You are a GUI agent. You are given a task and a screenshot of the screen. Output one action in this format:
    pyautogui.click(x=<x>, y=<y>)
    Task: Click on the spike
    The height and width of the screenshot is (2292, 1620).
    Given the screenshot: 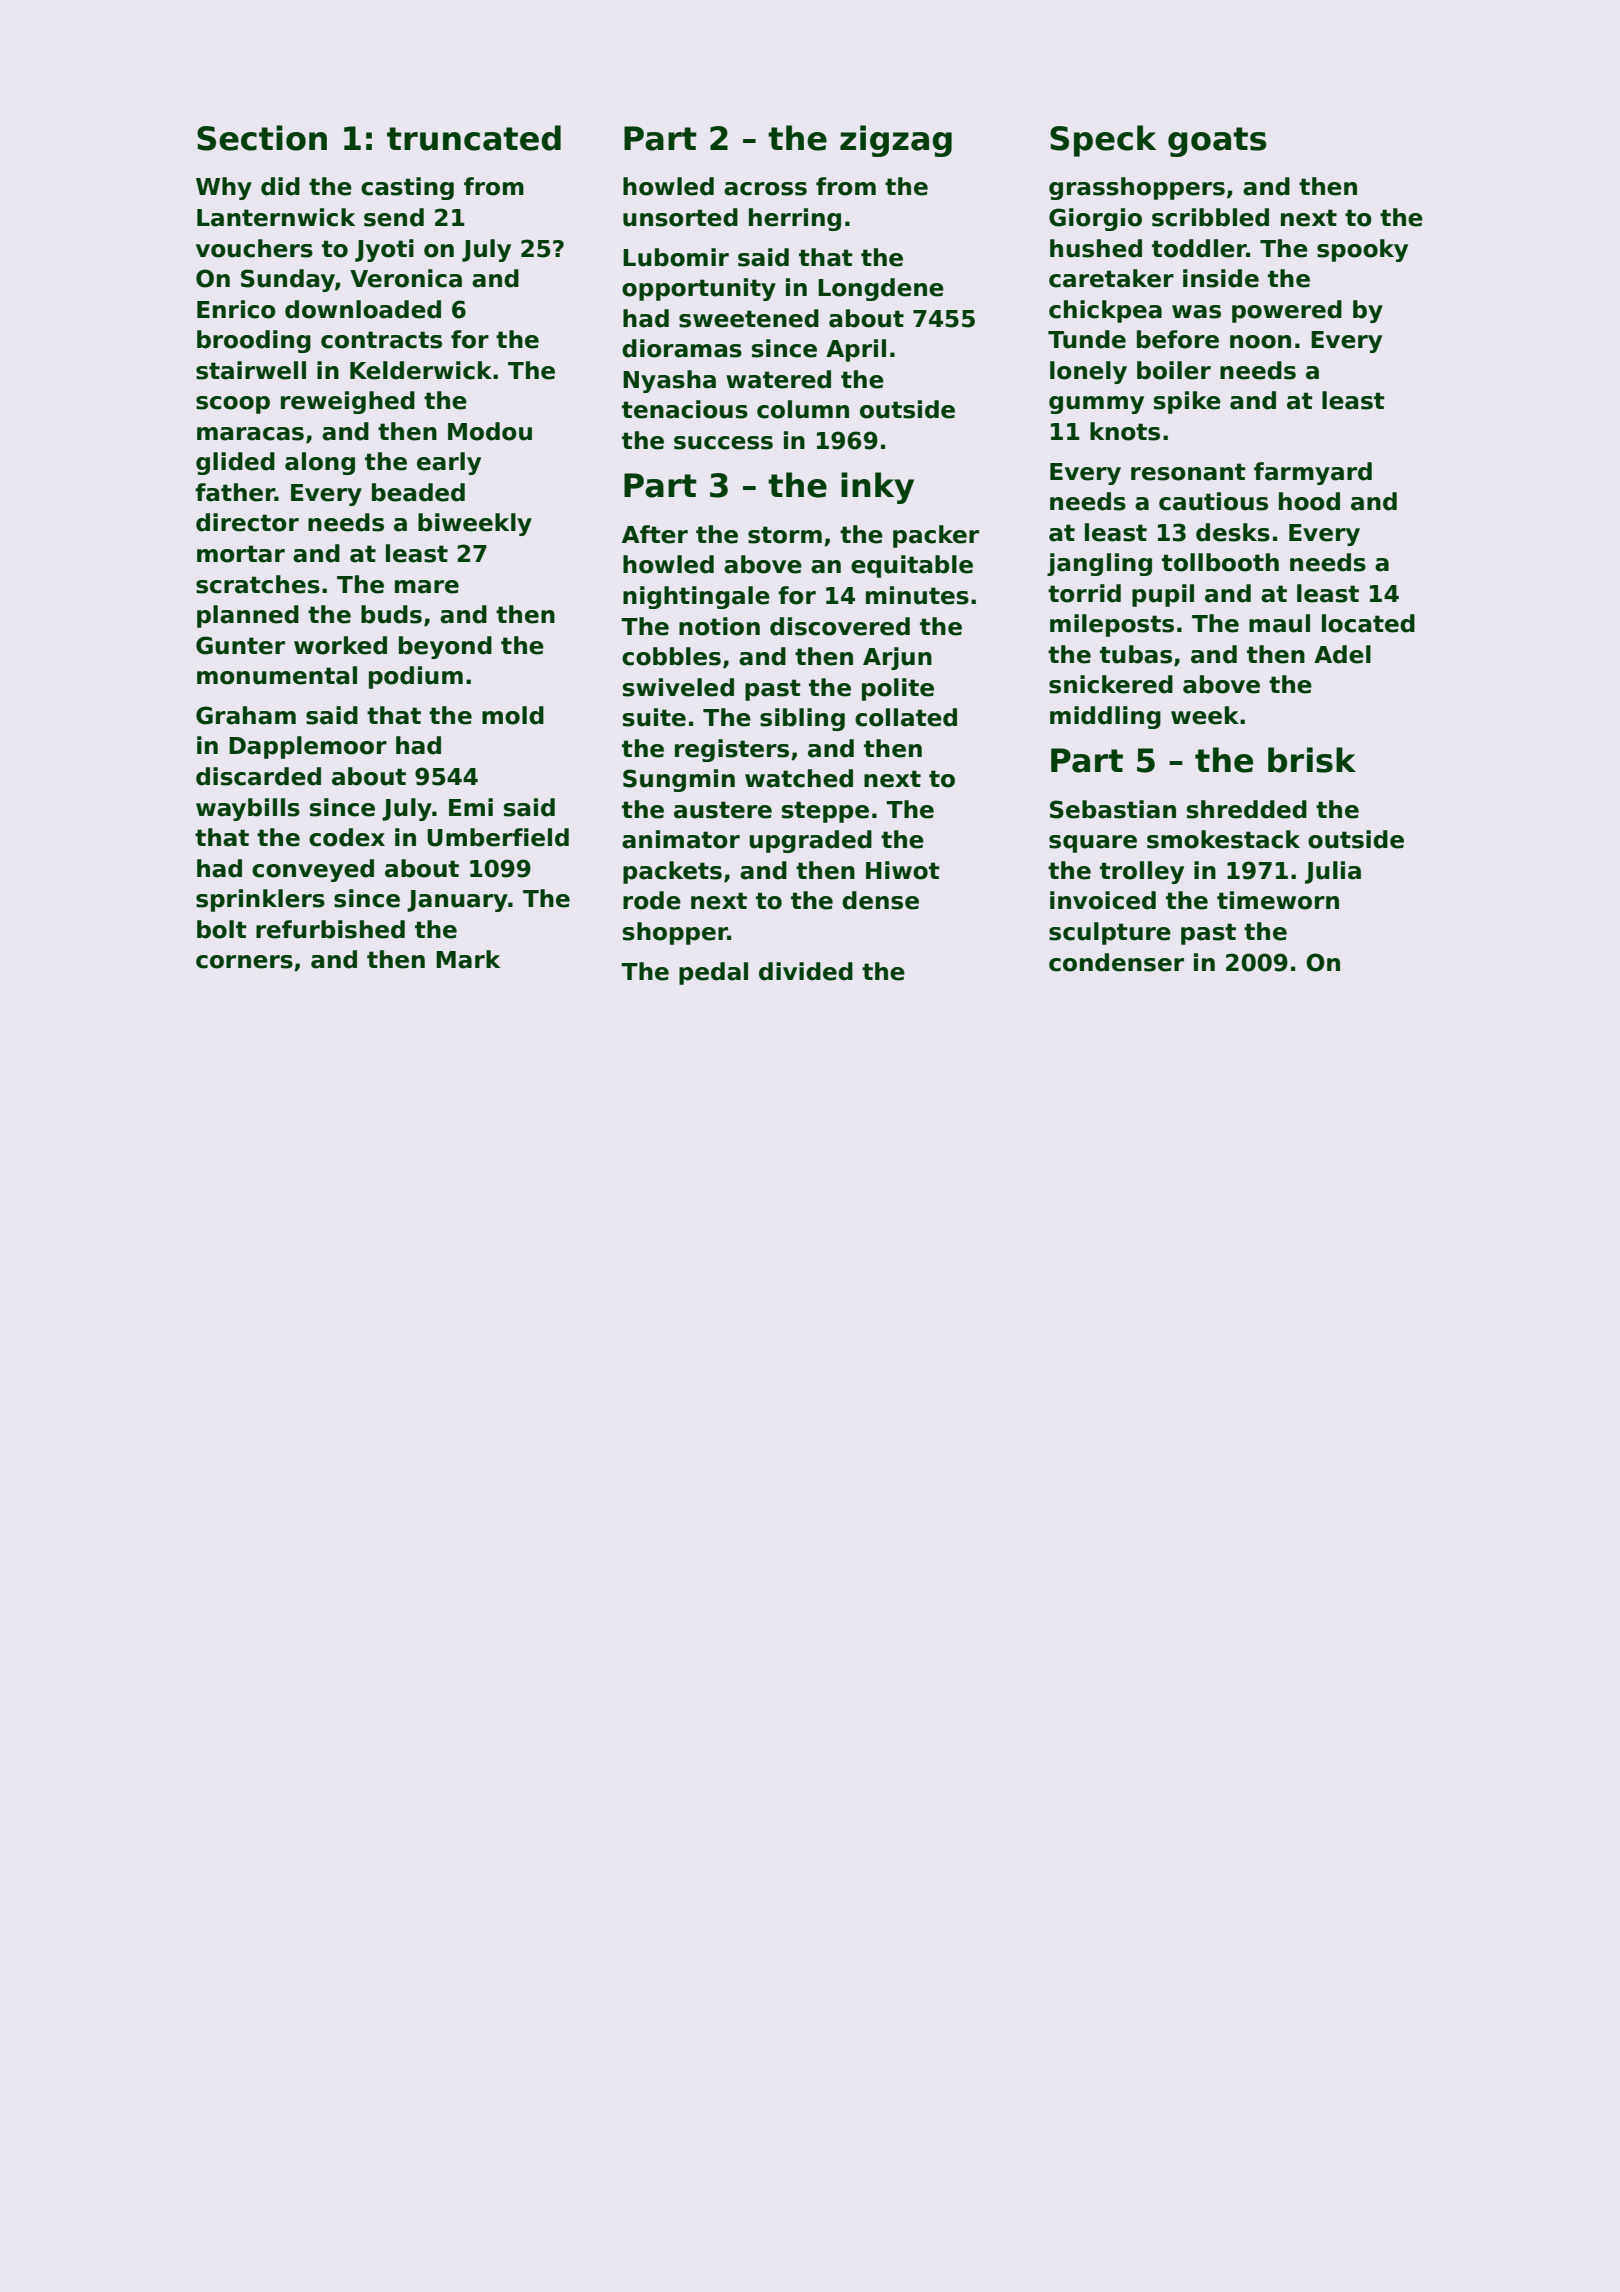 What is the action you would take?
    pyautogui.click(x=1187, y=402)
